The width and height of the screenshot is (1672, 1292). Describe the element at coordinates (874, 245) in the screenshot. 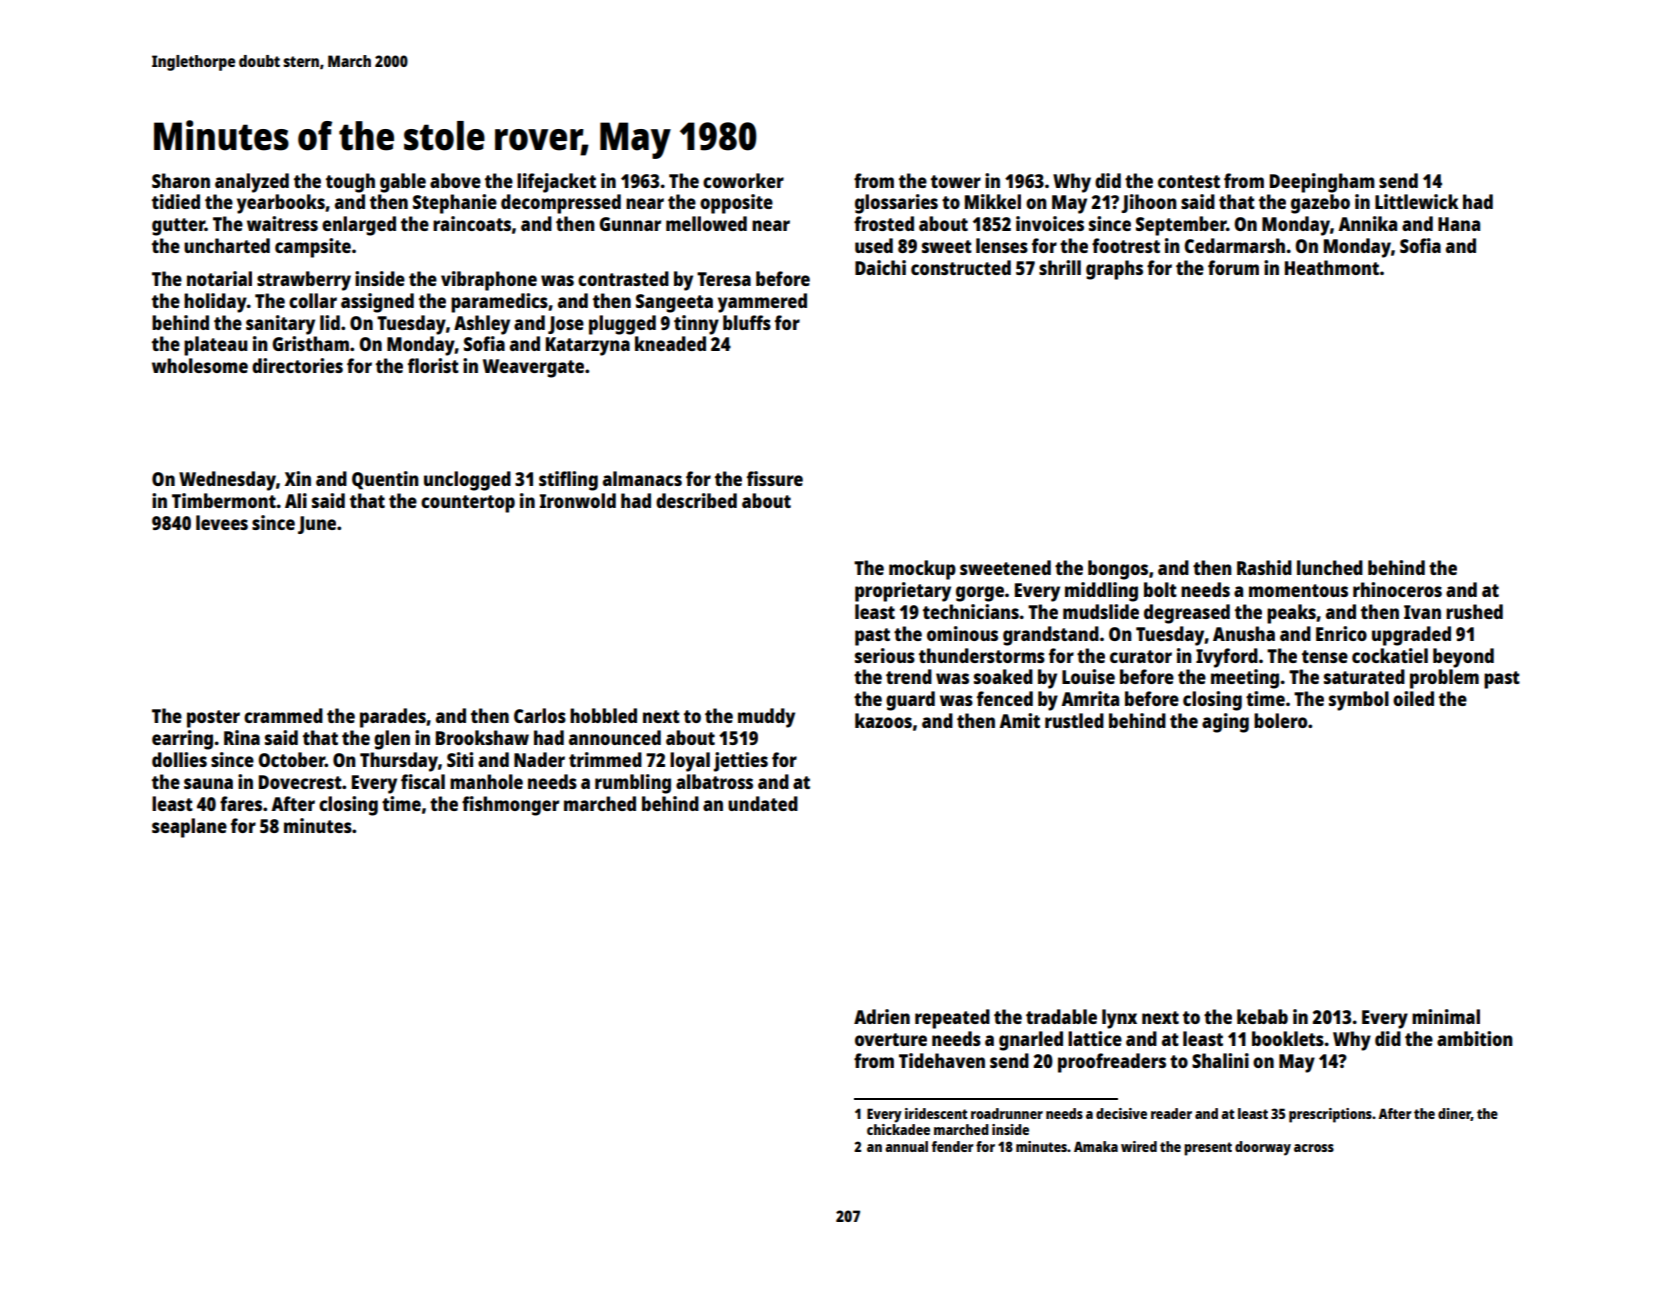

I see `used` at that location.
